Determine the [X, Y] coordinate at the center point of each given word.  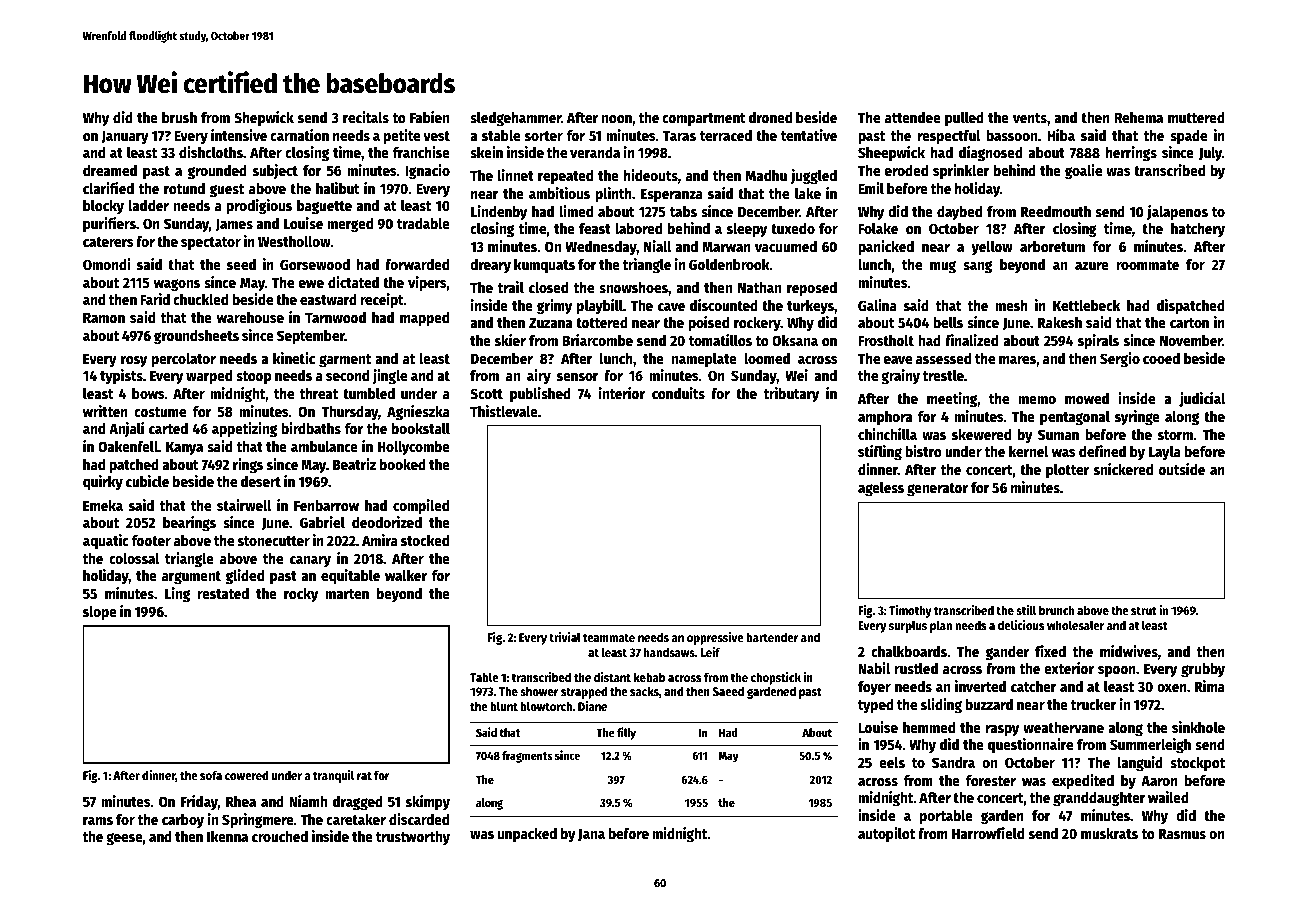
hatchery [1198, 230]
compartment [704, 119]
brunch [1056, 610]
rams [98, 821]
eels [892, 762]
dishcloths [211, 152]
